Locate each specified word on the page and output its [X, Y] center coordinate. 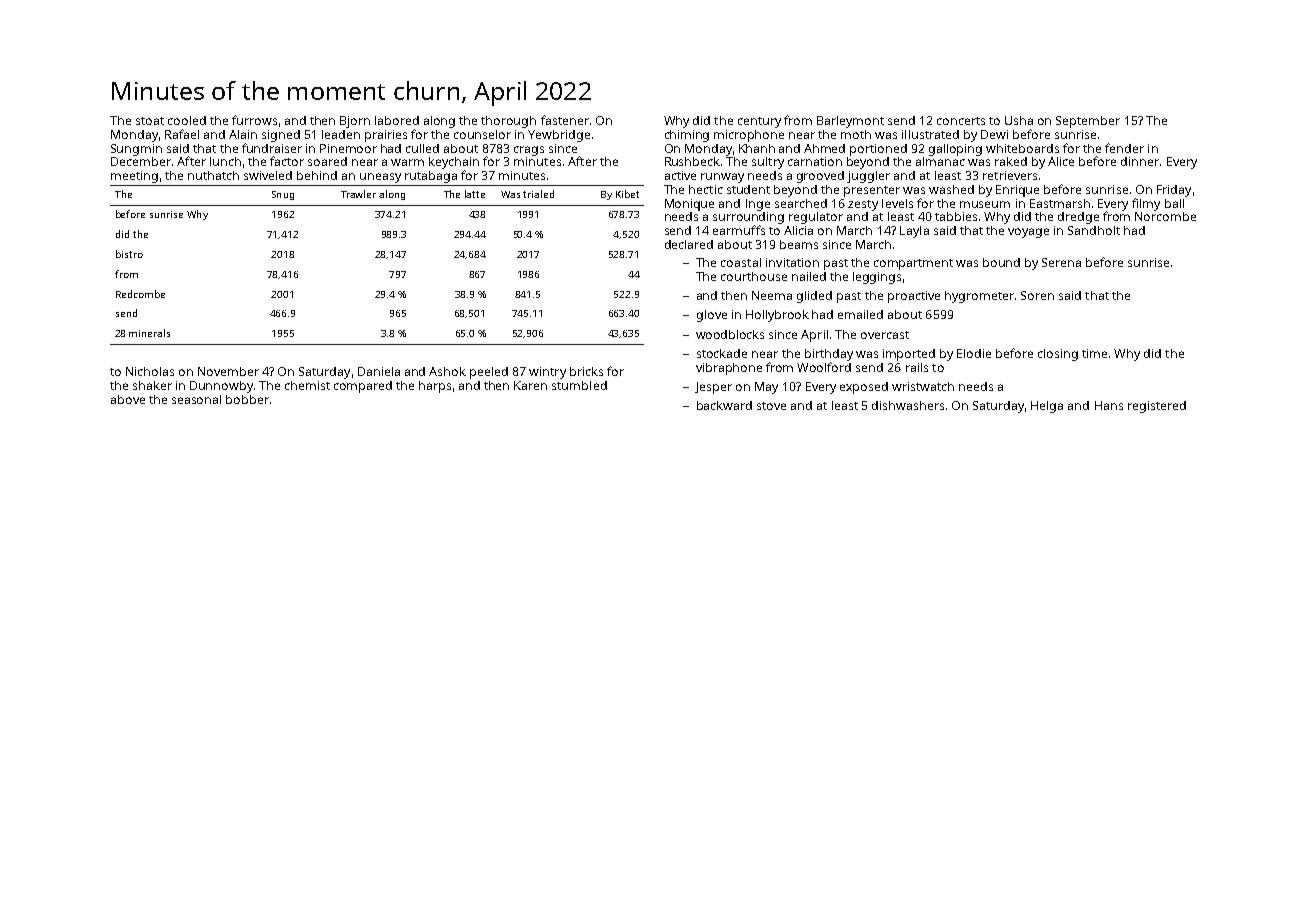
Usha [1019, 120]
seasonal [196, 399]
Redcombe [140, 294]
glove [712, 316]
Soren [1037, 295]
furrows [254, 120]
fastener [565, 120]
